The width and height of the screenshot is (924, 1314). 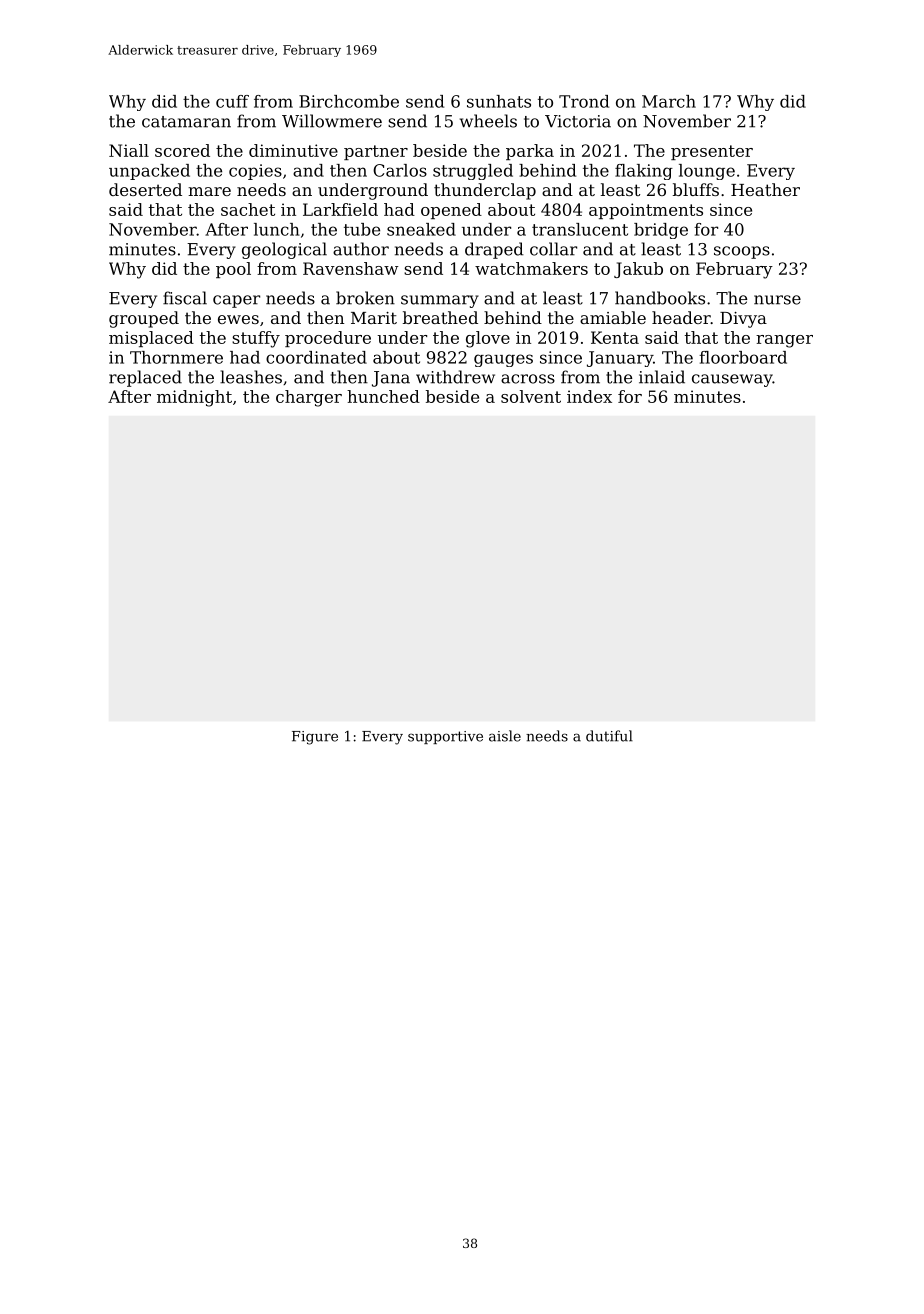 I want to click on March, so click(x=669, y=101).
